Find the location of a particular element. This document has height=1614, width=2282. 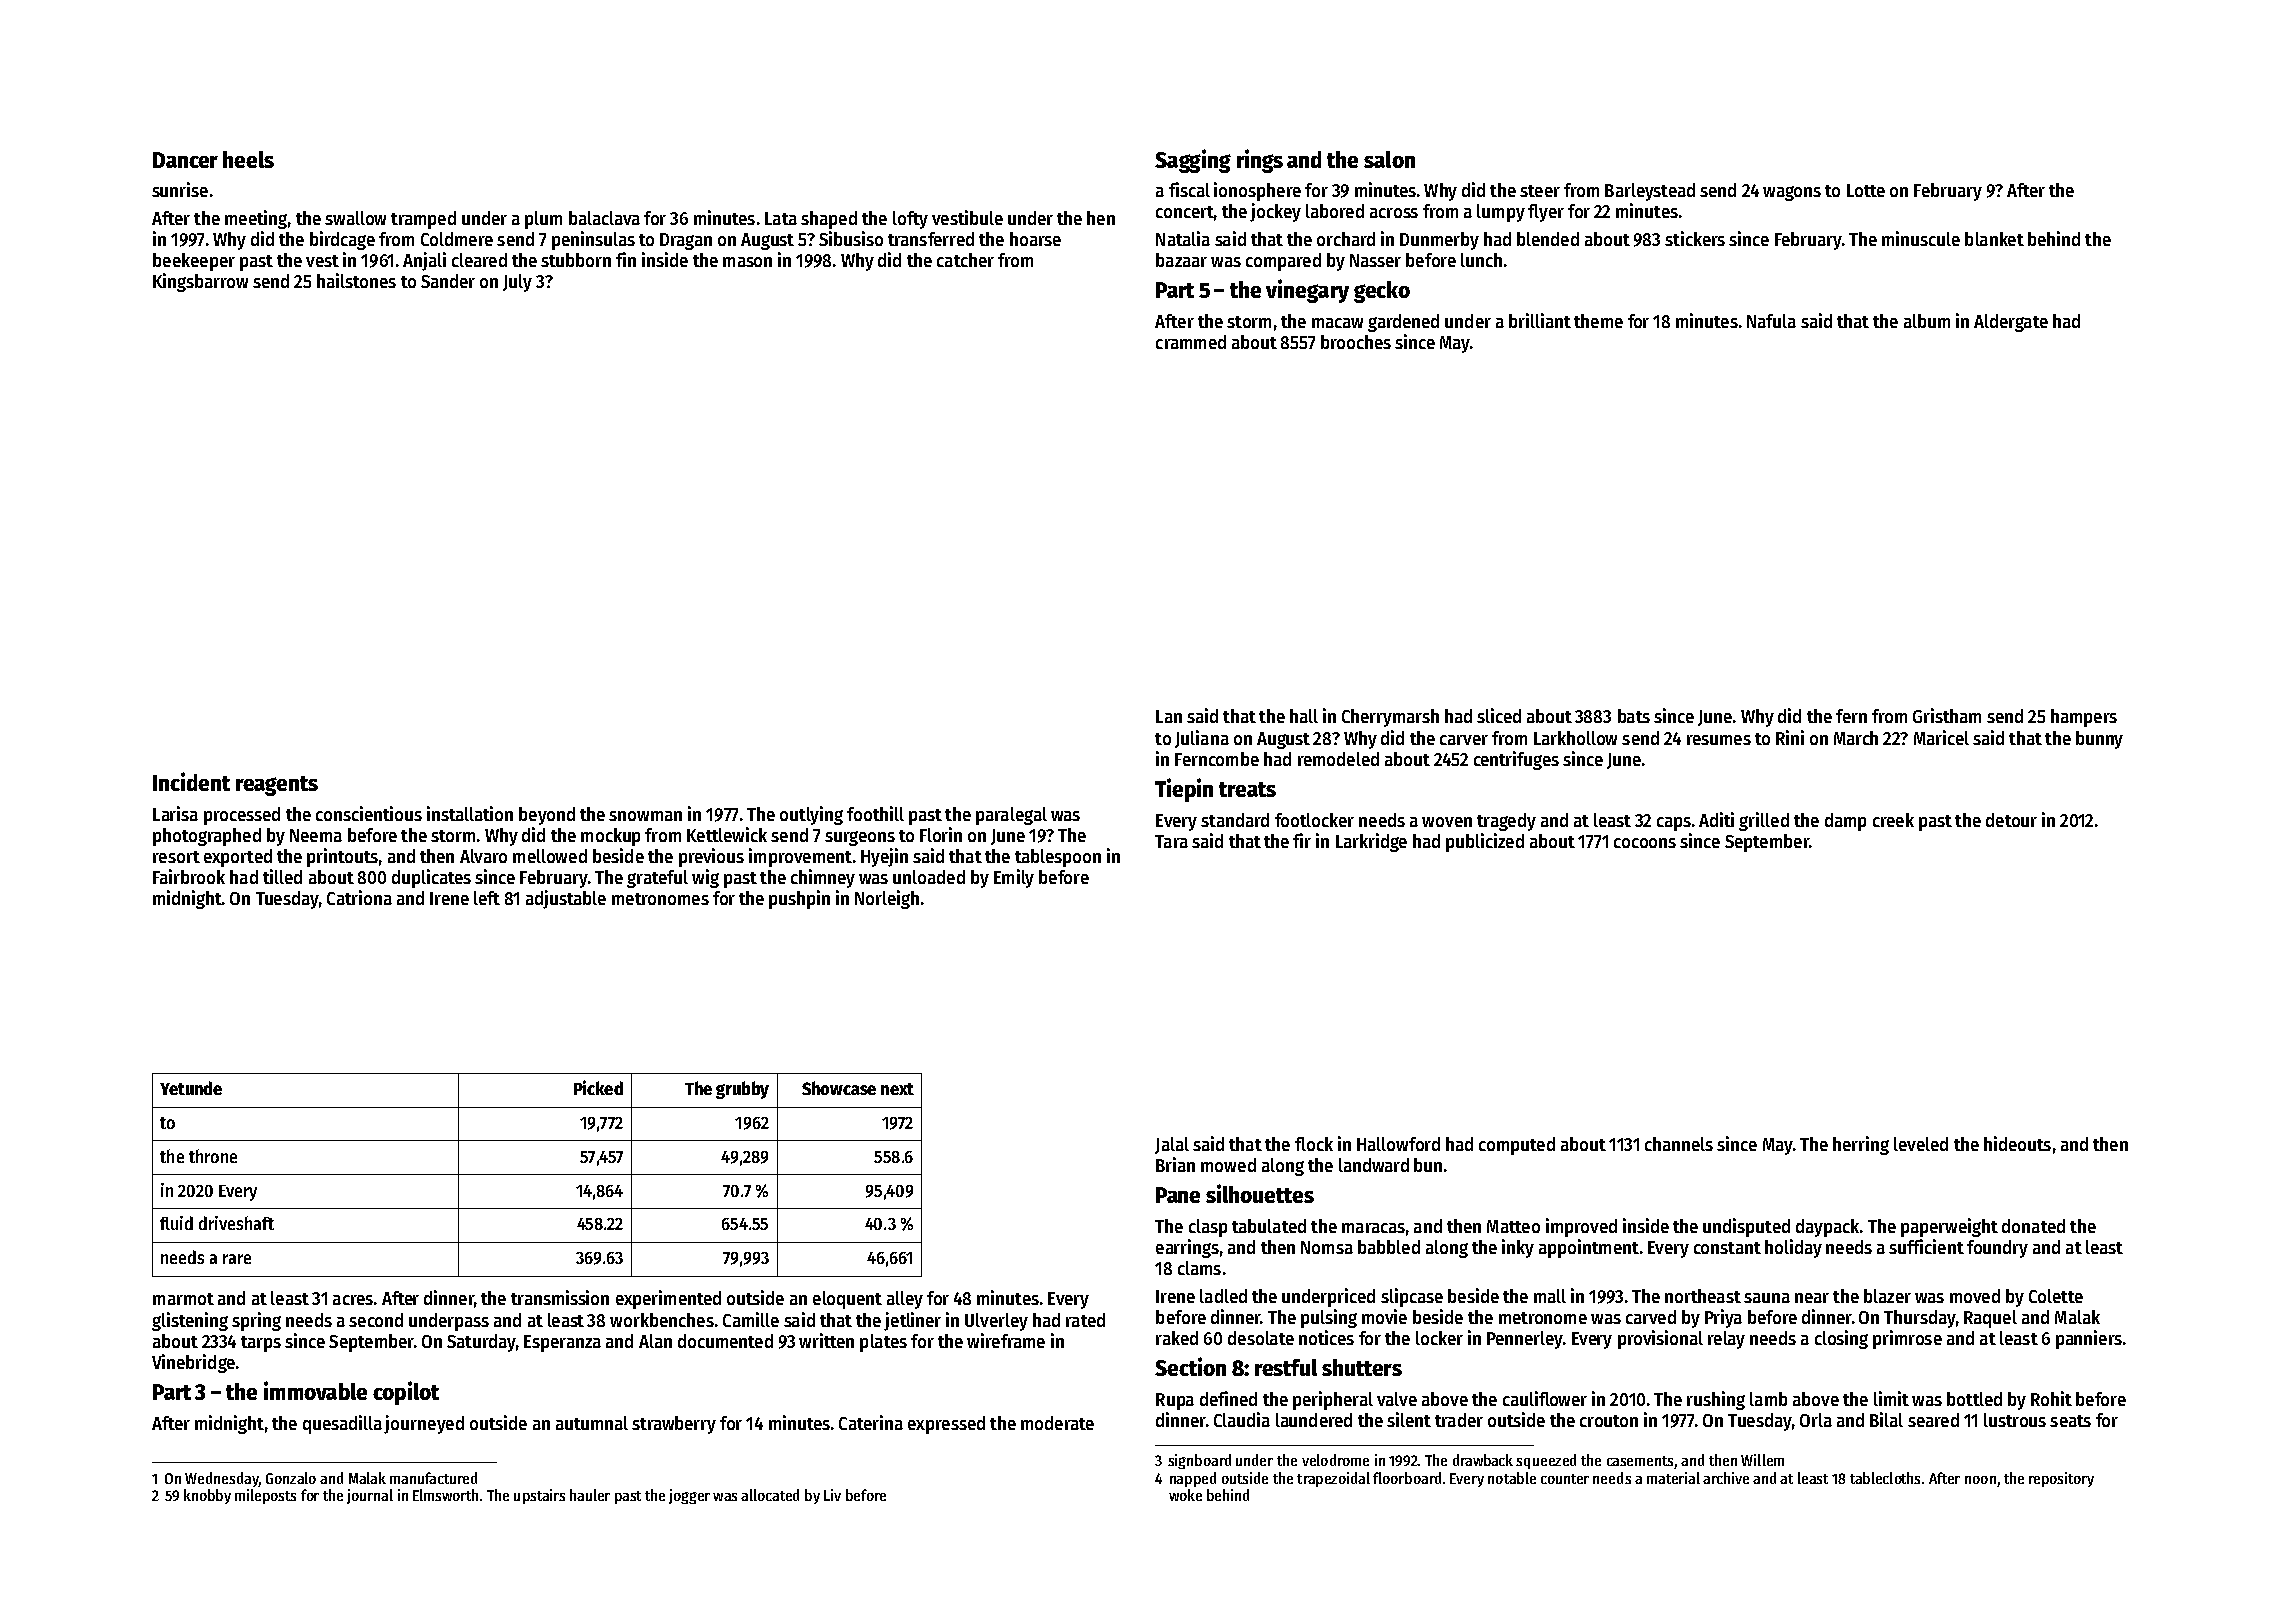

fiscal is located at coordinates (1189, 189).
